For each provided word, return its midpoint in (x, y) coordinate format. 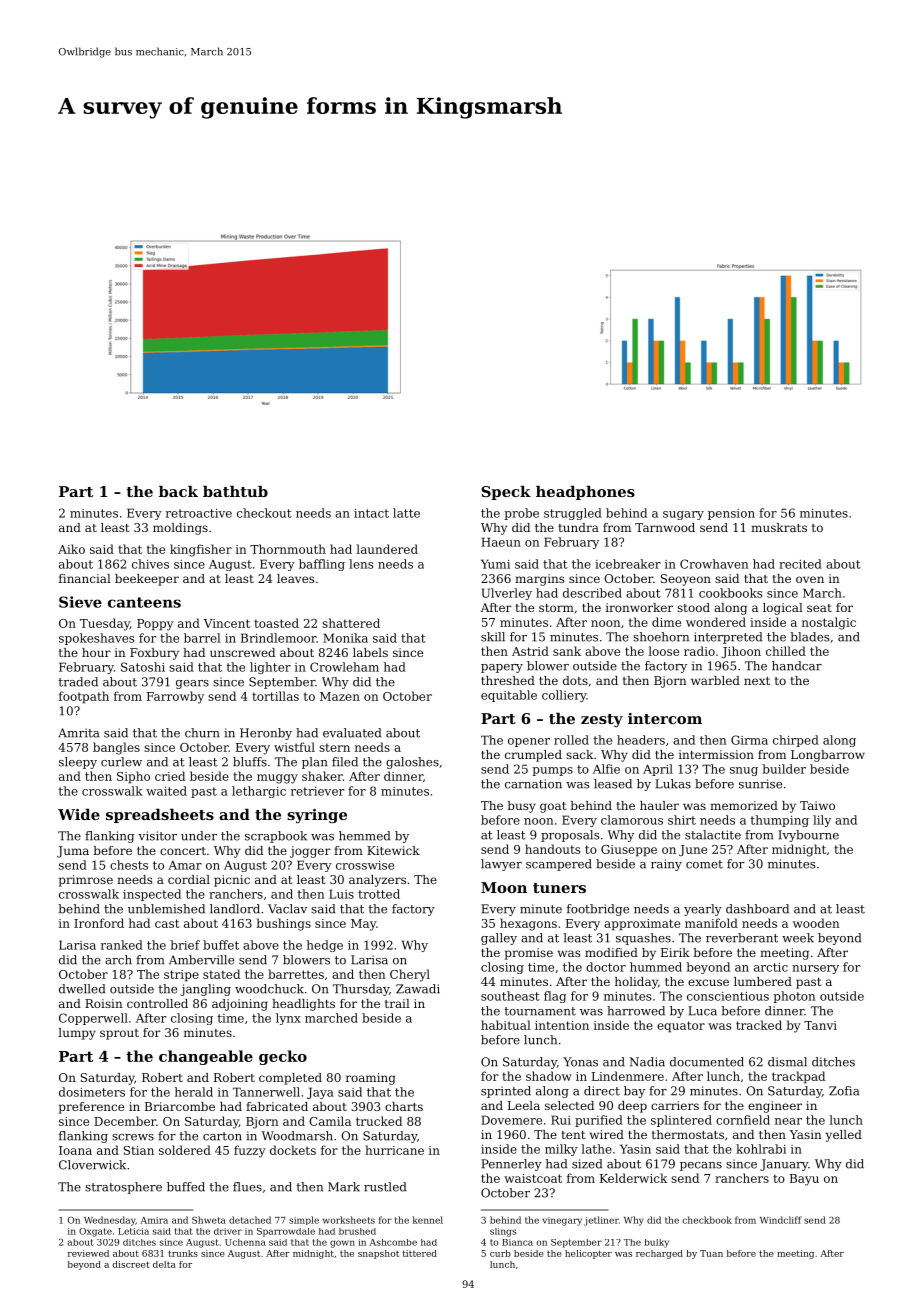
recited (800, 564)
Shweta (209, 1220)
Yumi (495, 564)
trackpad (798, 1077)
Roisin (104, 1003)
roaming (370, 1079)
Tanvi (820, 1025)
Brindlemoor (278, 638)
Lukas (673, 784)
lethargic (259, 792)
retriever (317, 791)
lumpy (77, 1034)
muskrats (779, 527)
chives (150, 564)
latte (406, 513)
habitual (506, 1025)
